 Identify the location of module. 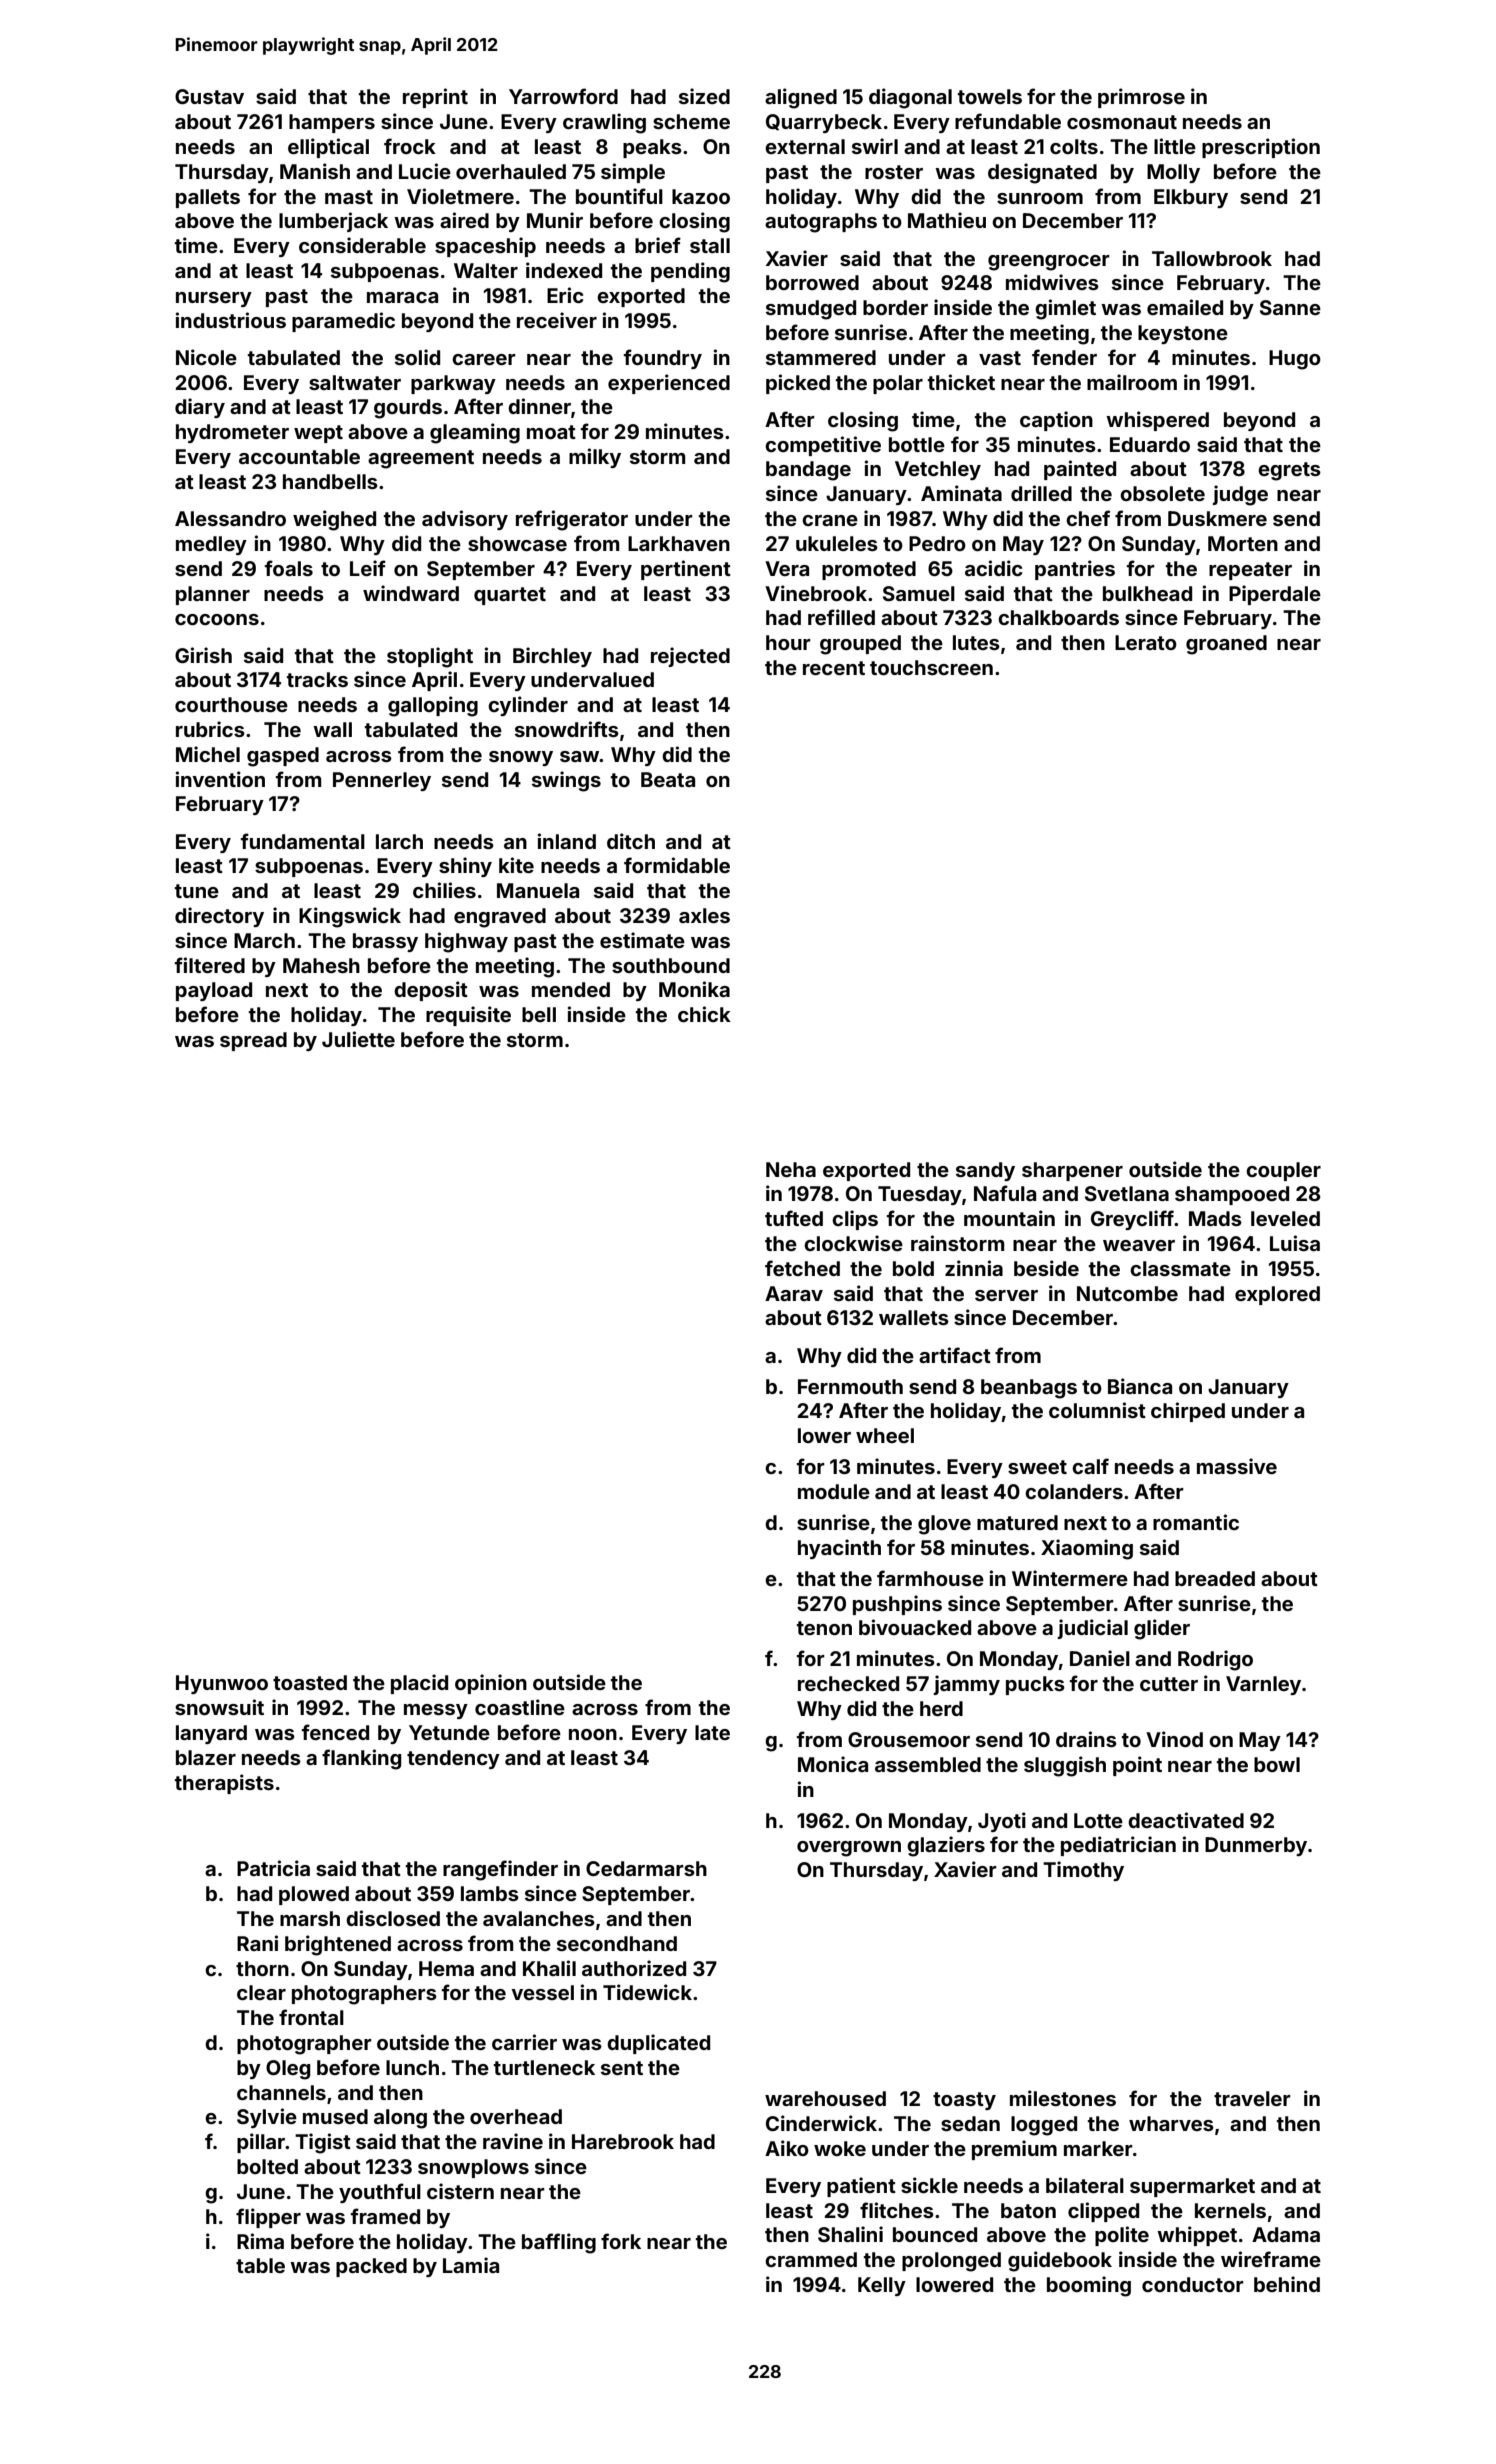
(834, 1491).
